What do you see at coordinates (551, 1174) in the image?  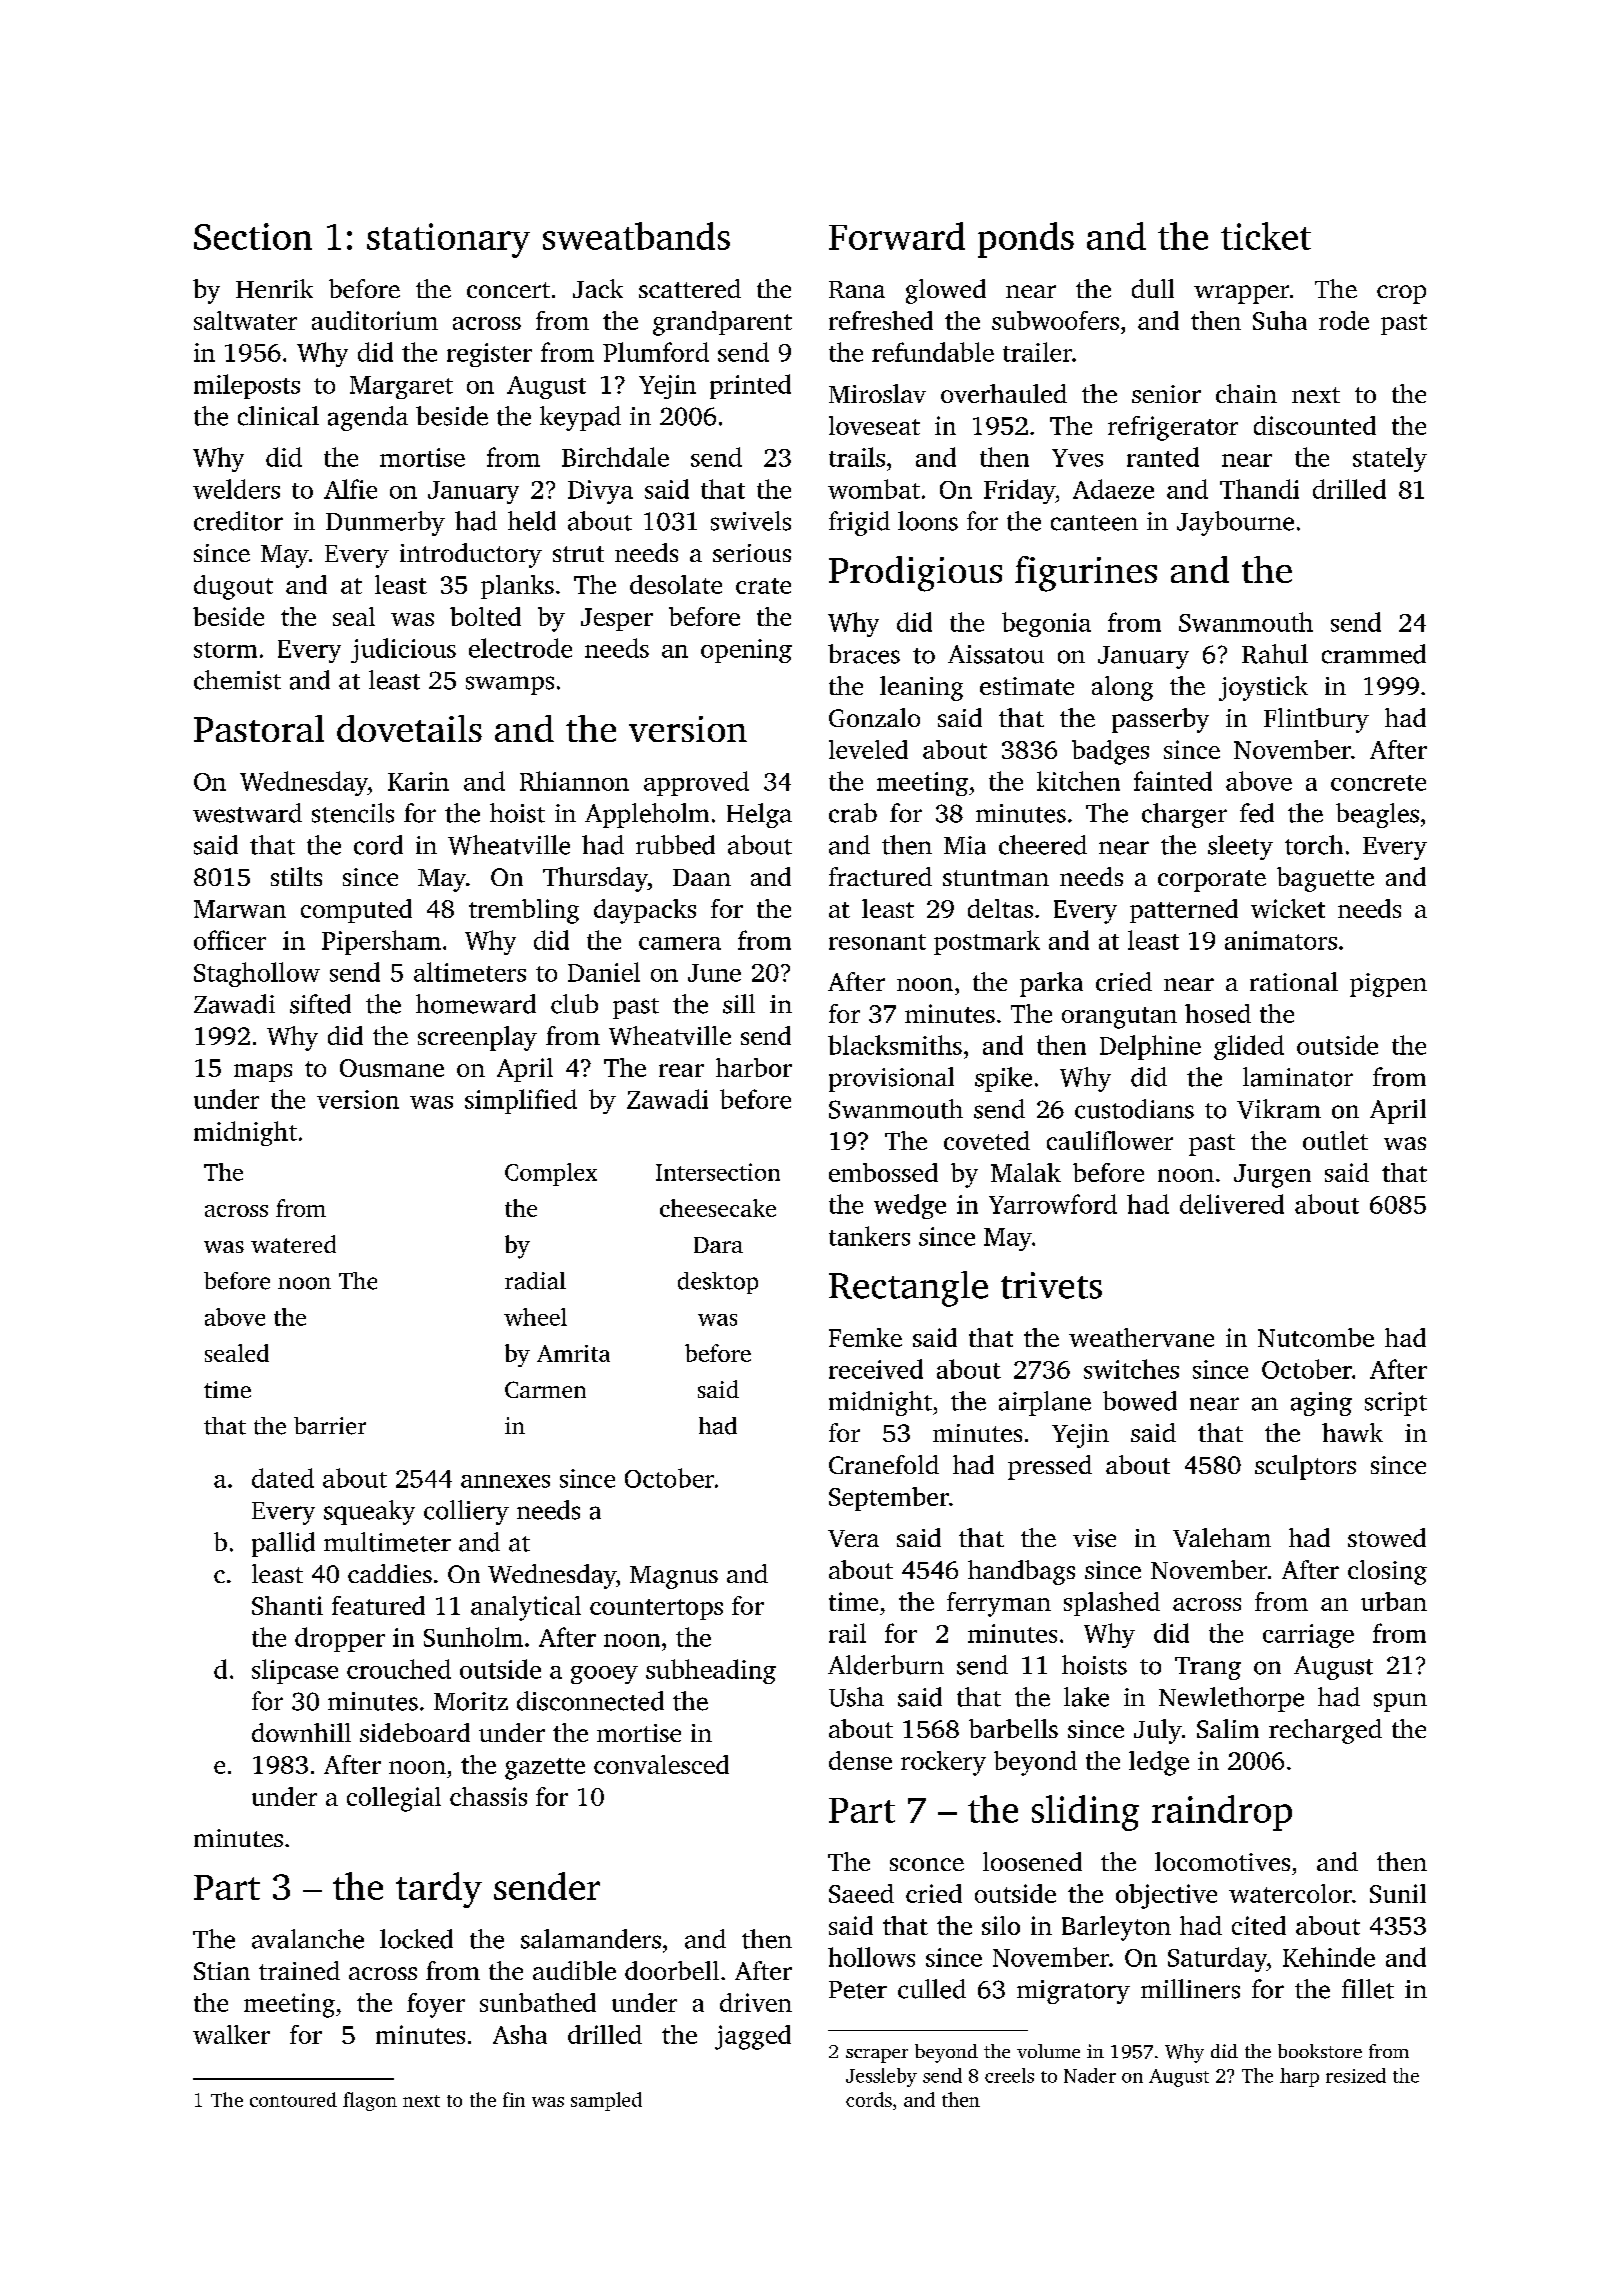 I see `Complex` at bounding box center [551, 1174].
